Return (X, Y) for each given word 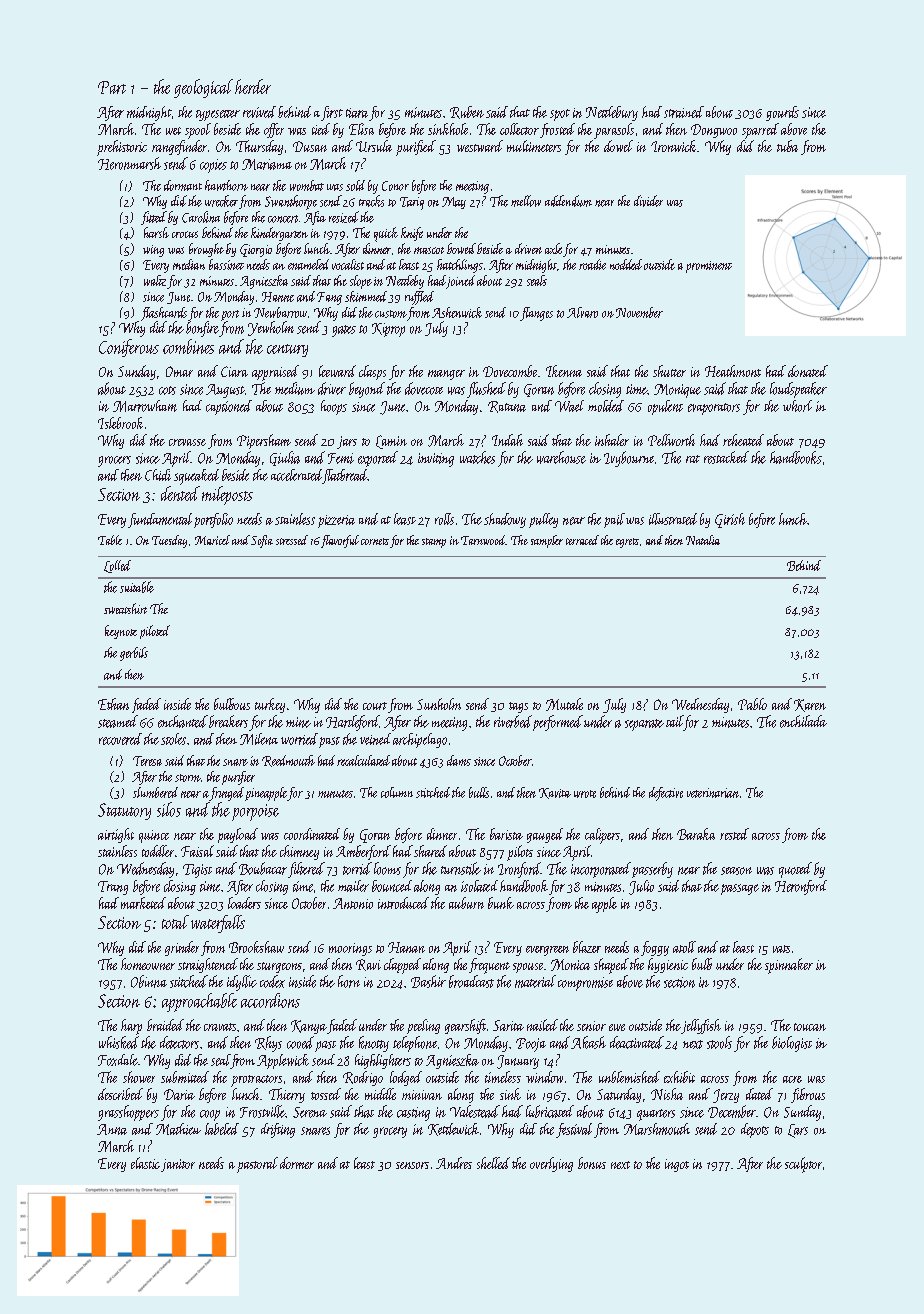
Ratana (507, 407)
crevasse (187, 442)
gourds (782, 113)
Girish (730, 520)
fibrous (808, 1095)
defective (666, 794)
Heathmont (733, 371)
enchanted (183, 721)
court (375, 706)
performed (558, 723)
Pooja (531, 1045)
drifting (278, 1130)
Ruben (467, 112)
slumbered (155, 792)
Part (112, 87)
